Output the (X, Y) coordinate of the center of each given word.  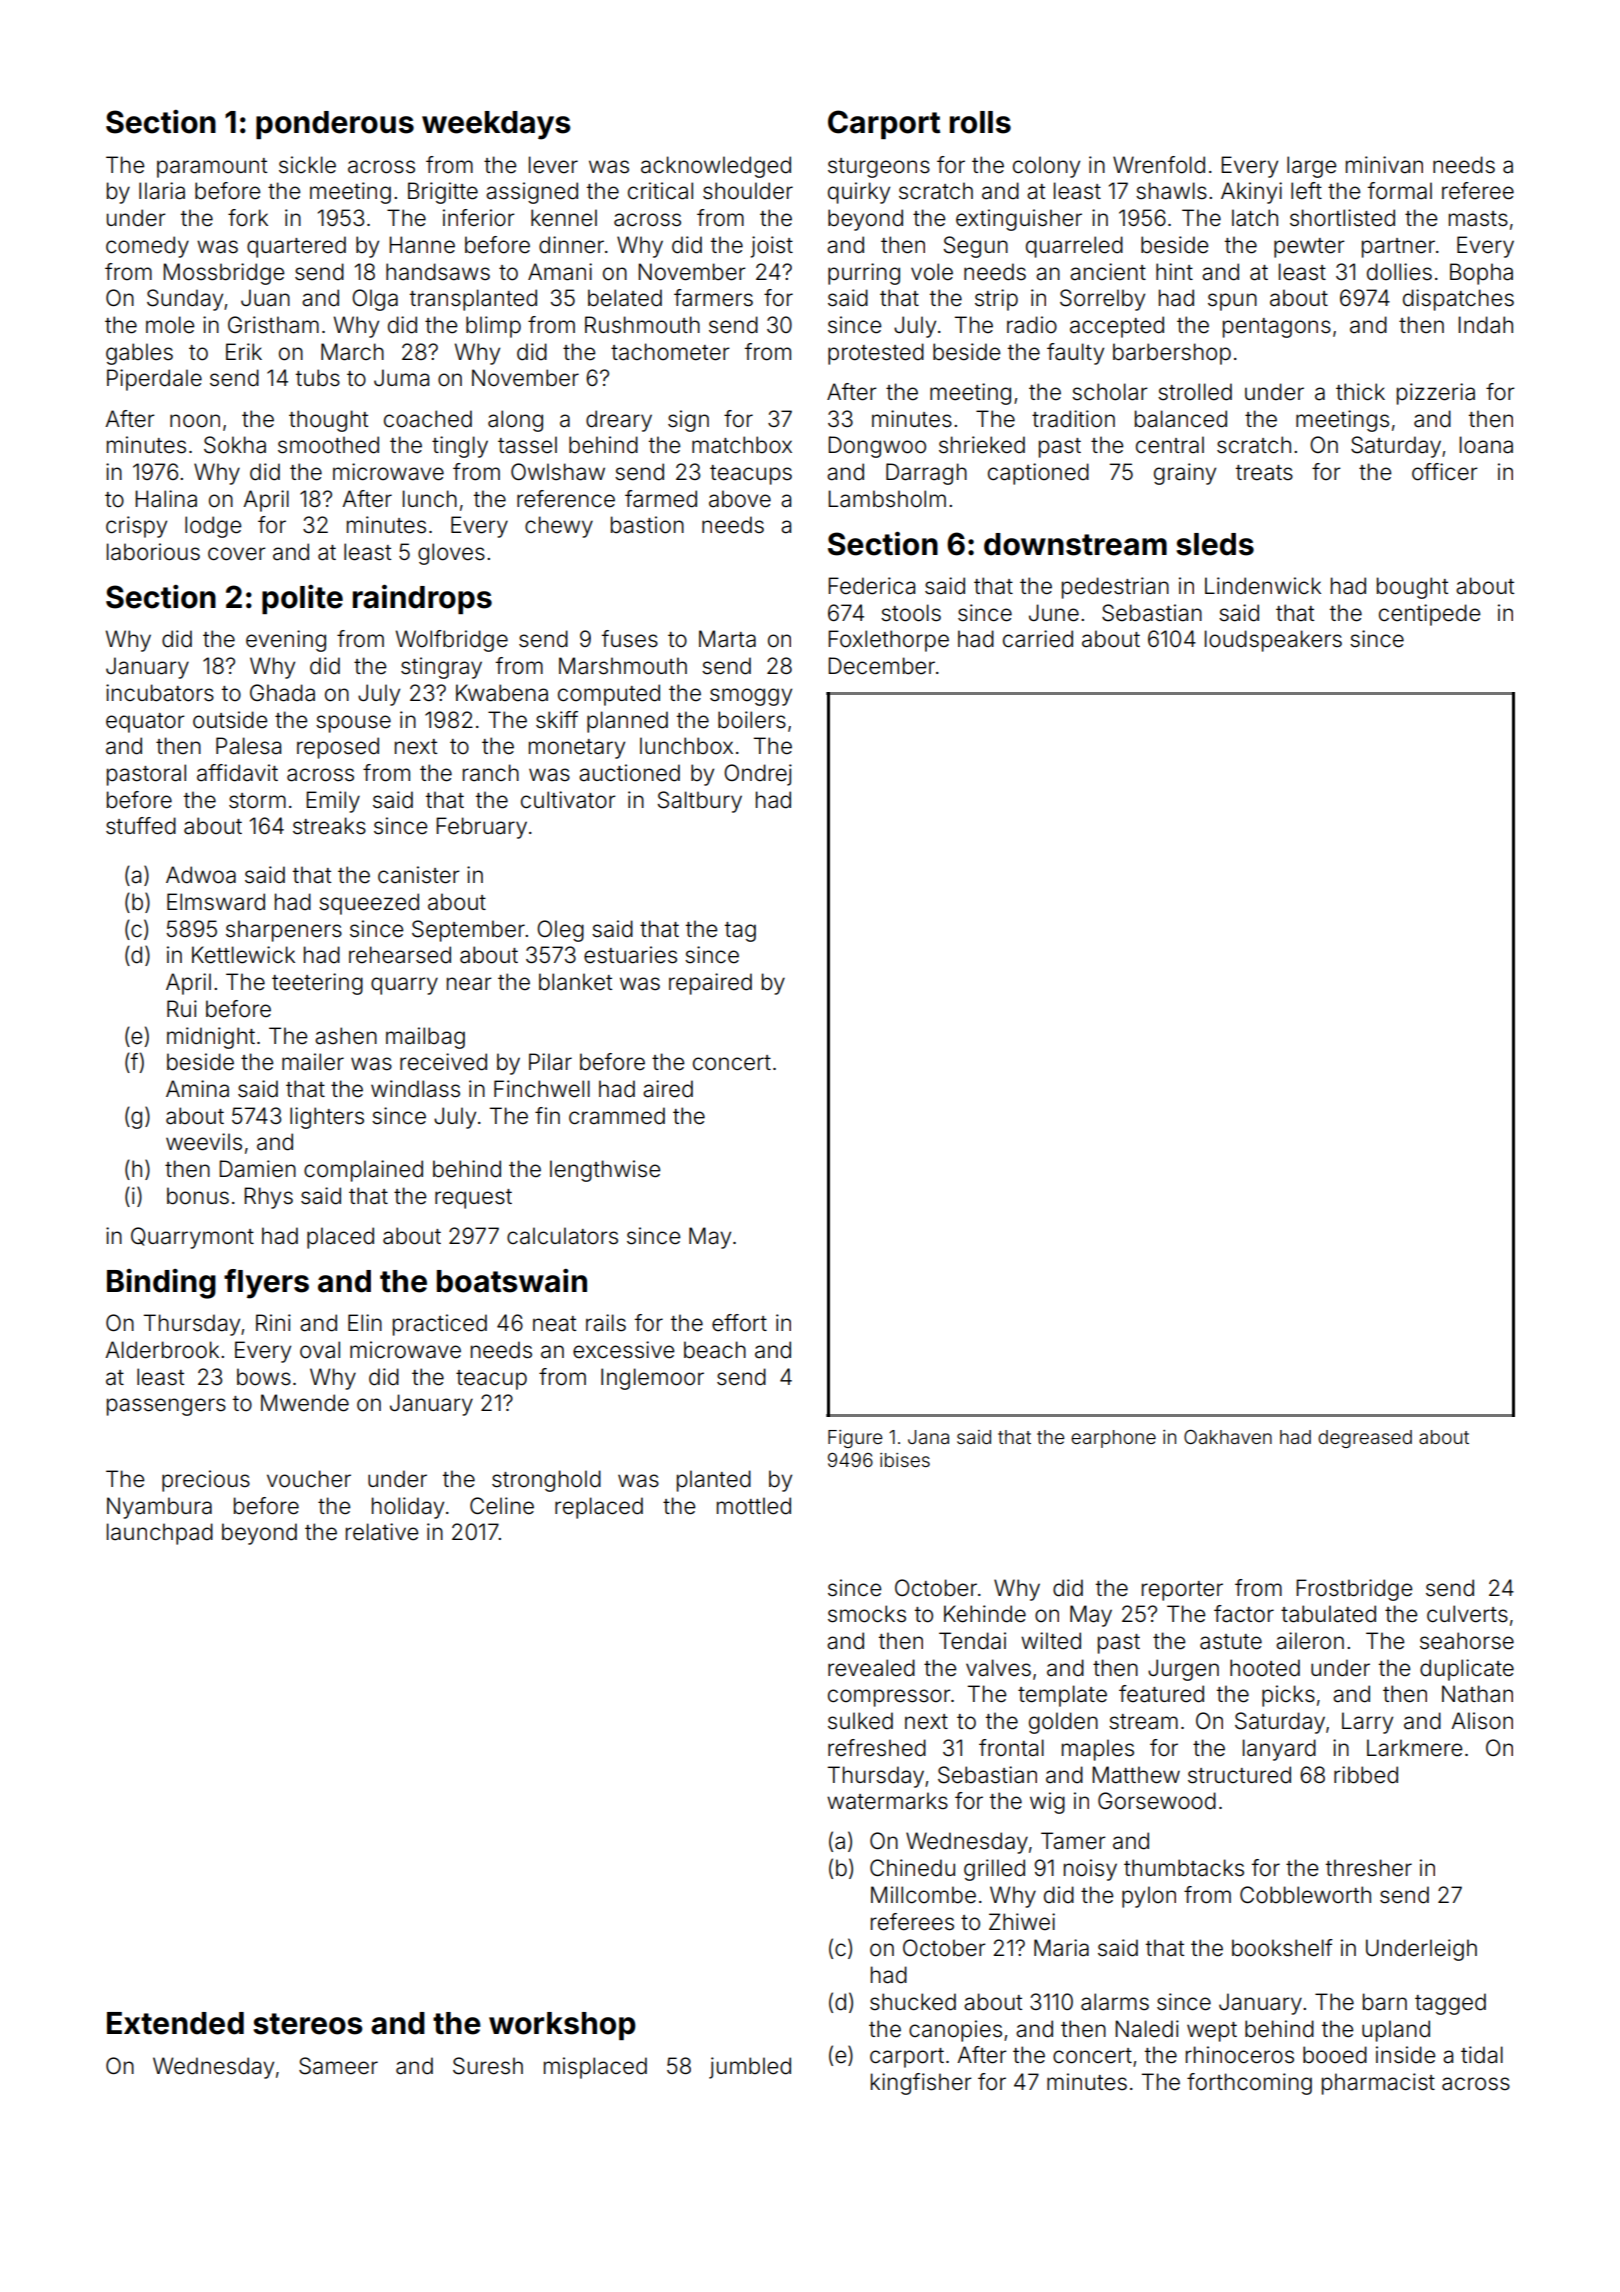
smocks (867, 1614)
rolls (980, 122)
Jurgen (1183, 1670)
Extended (175, 2023)
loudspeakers (1273, 641)
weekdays (496, 125)
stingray (441, 668)
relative (382, 1532)
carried (1038, 639)
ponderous (335, 125)
